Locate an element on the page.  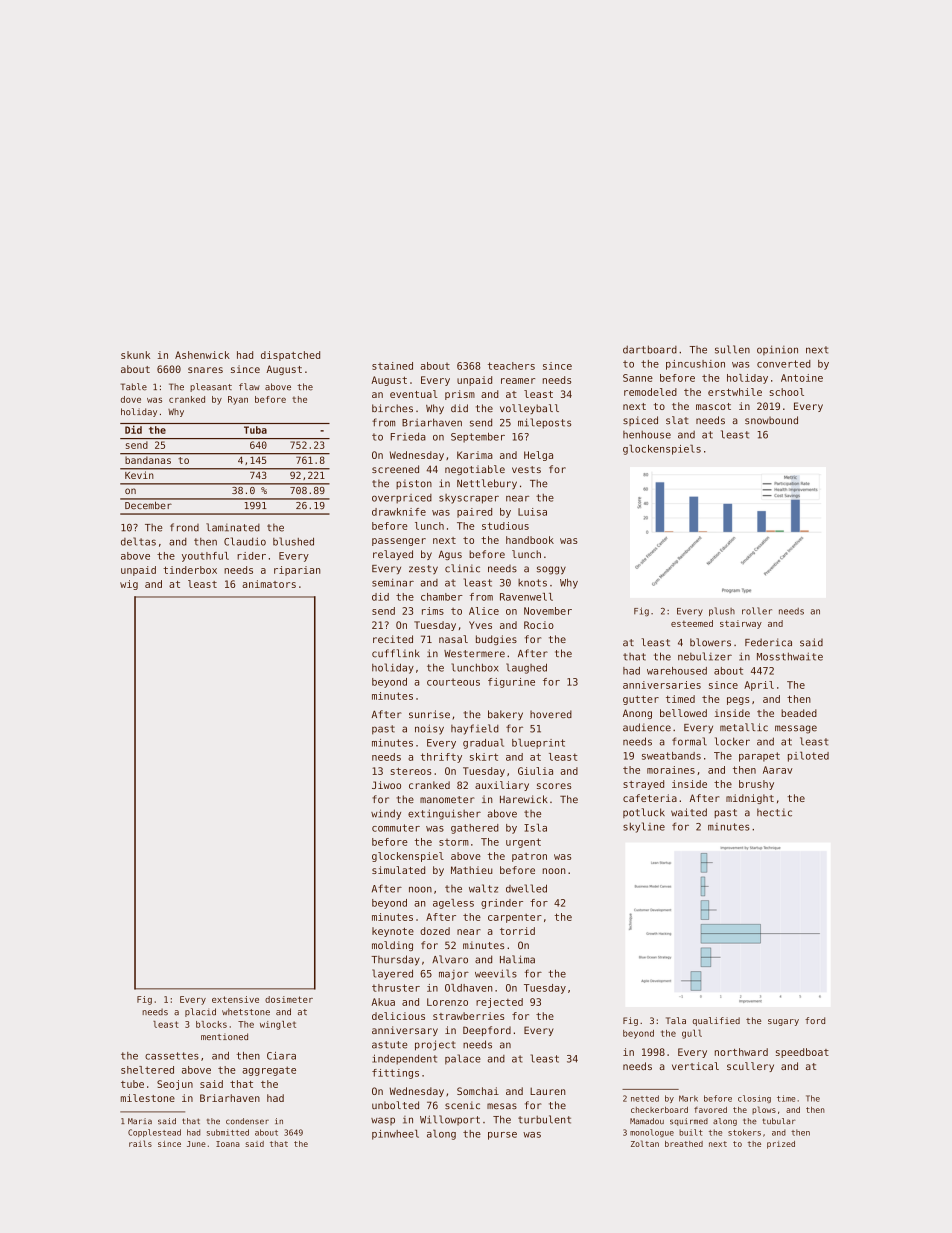
seminar is located at coordinates (393, 583).
